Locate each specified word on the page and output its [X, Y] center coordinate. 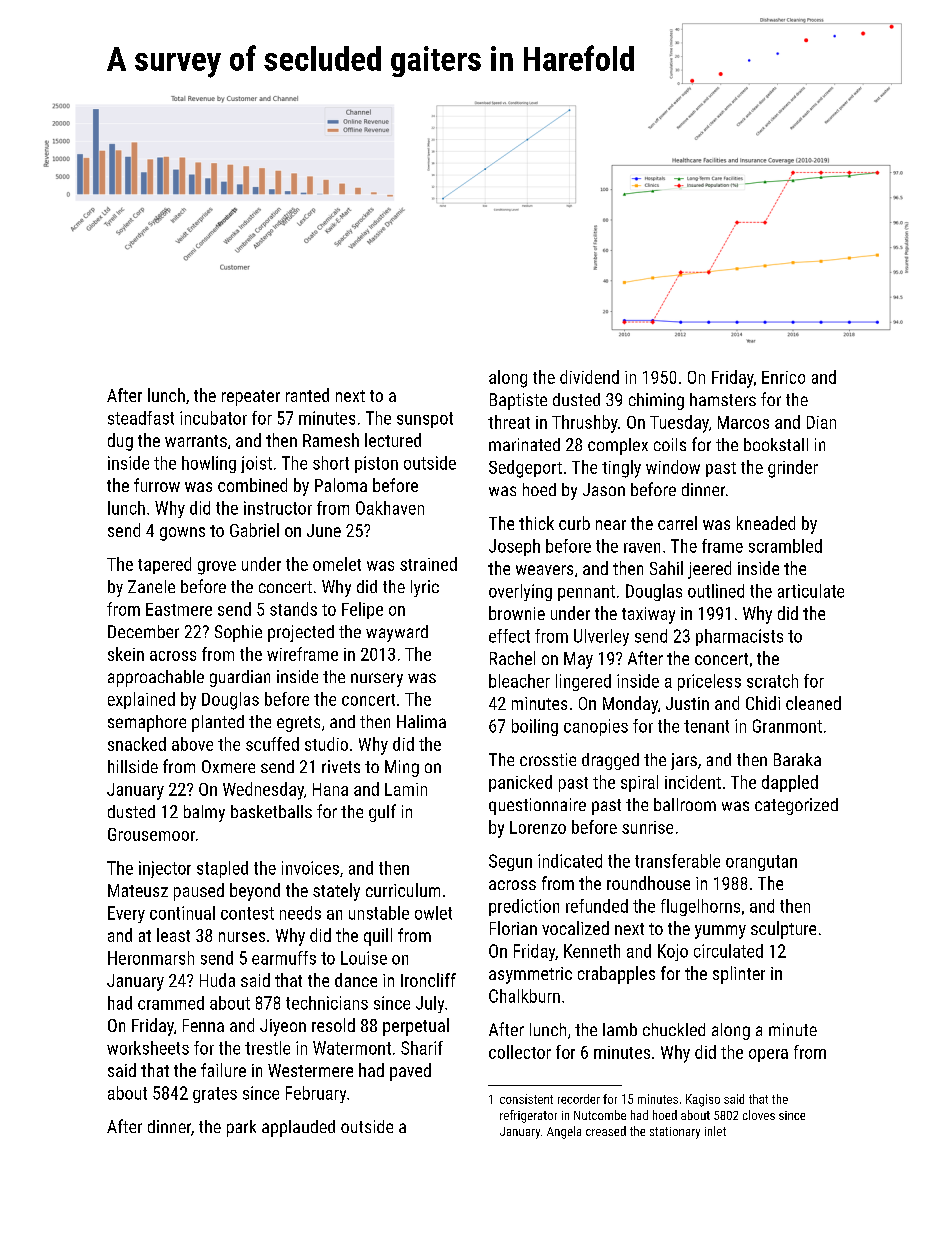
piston [376, 464]
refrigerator [528, 1116]
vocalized [575, 928]
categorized [796, 806]
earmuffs [284, 958]
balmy [204, 813]
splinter [739, 975]
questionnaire [537, 806]
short [331, 463]
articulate [811, 591]
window [673, 467]
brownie [517, 613]
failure [223, 1070]
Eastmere [179, 609]
